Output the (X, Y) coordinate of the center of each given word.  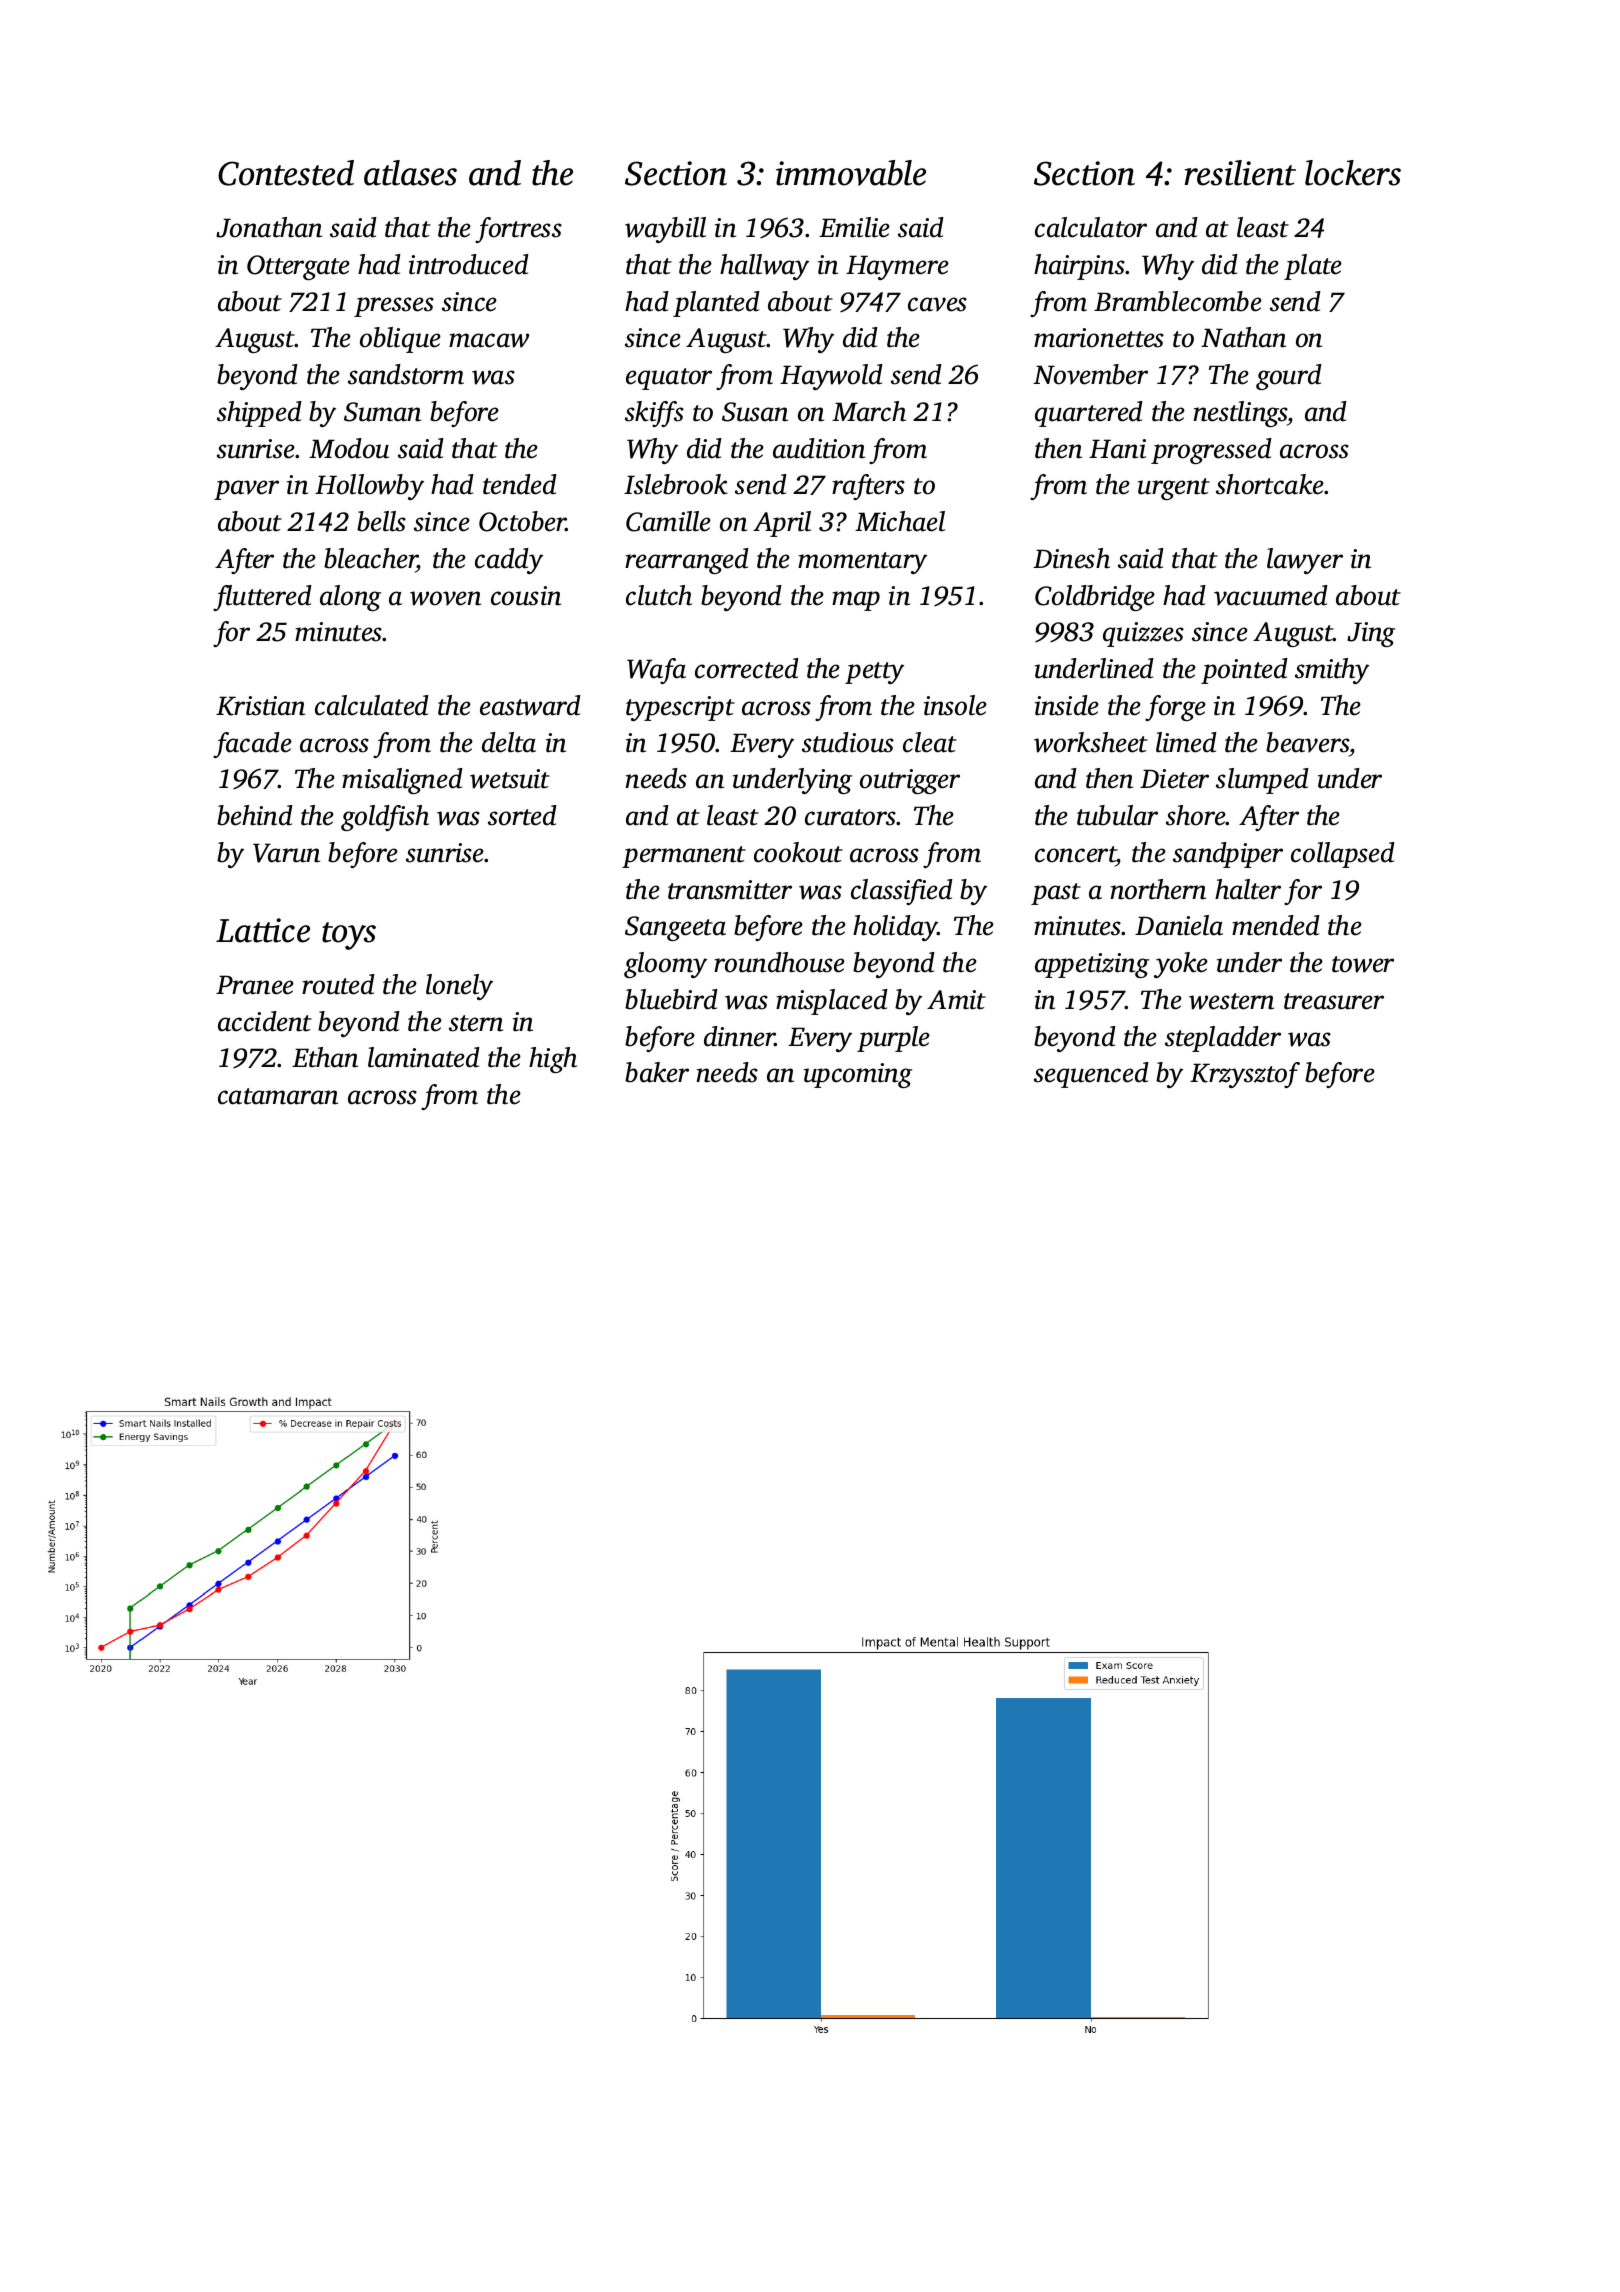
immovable (851, 173)
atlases (410, 173)
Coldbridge (1095, 598)
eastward (530, 705)
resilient (1240, 173)
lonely (459, 987)
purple (893, 1039)
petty (874, 673)
